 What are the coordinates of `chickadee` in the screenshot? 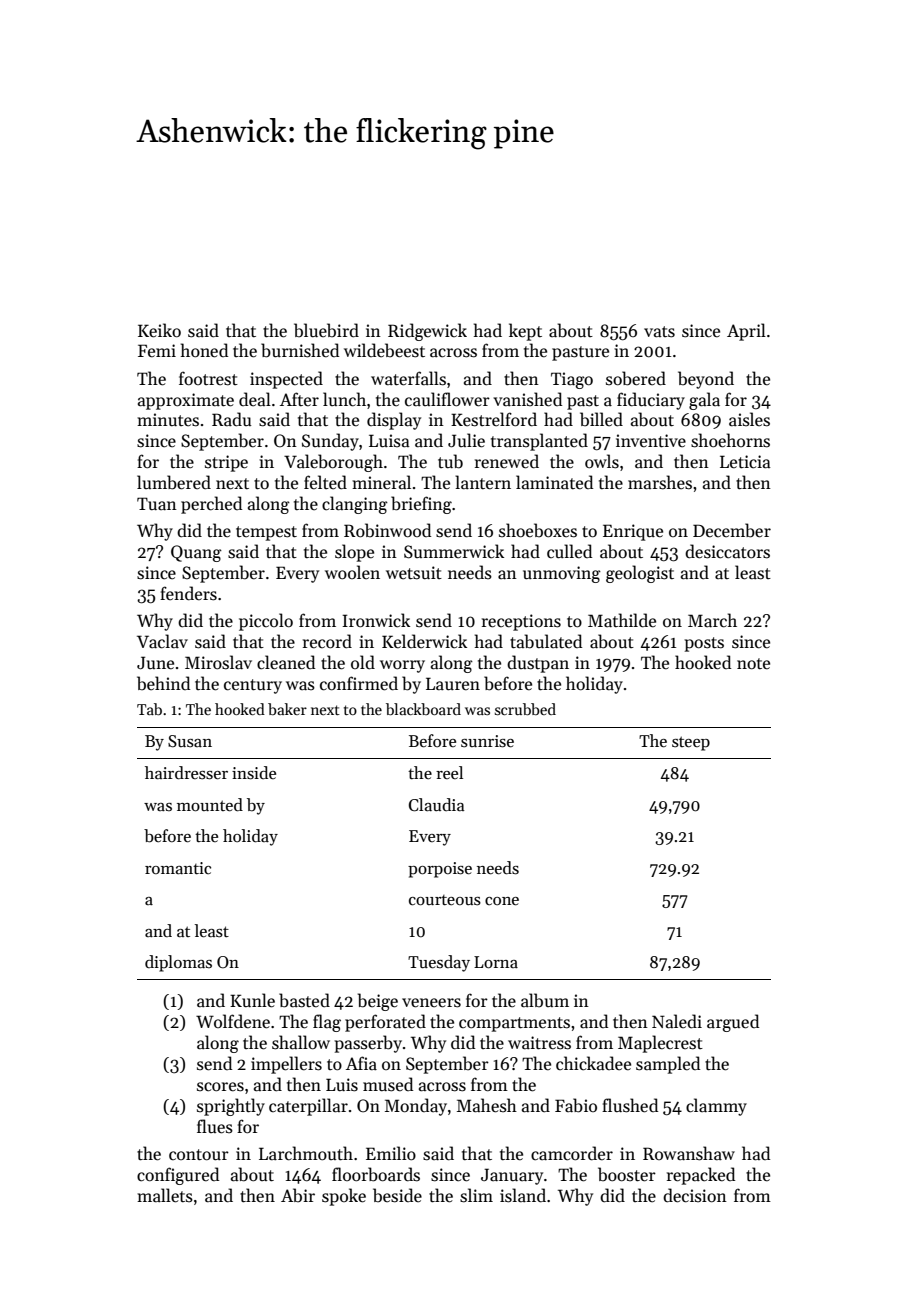 It's located at (593, 1063).
